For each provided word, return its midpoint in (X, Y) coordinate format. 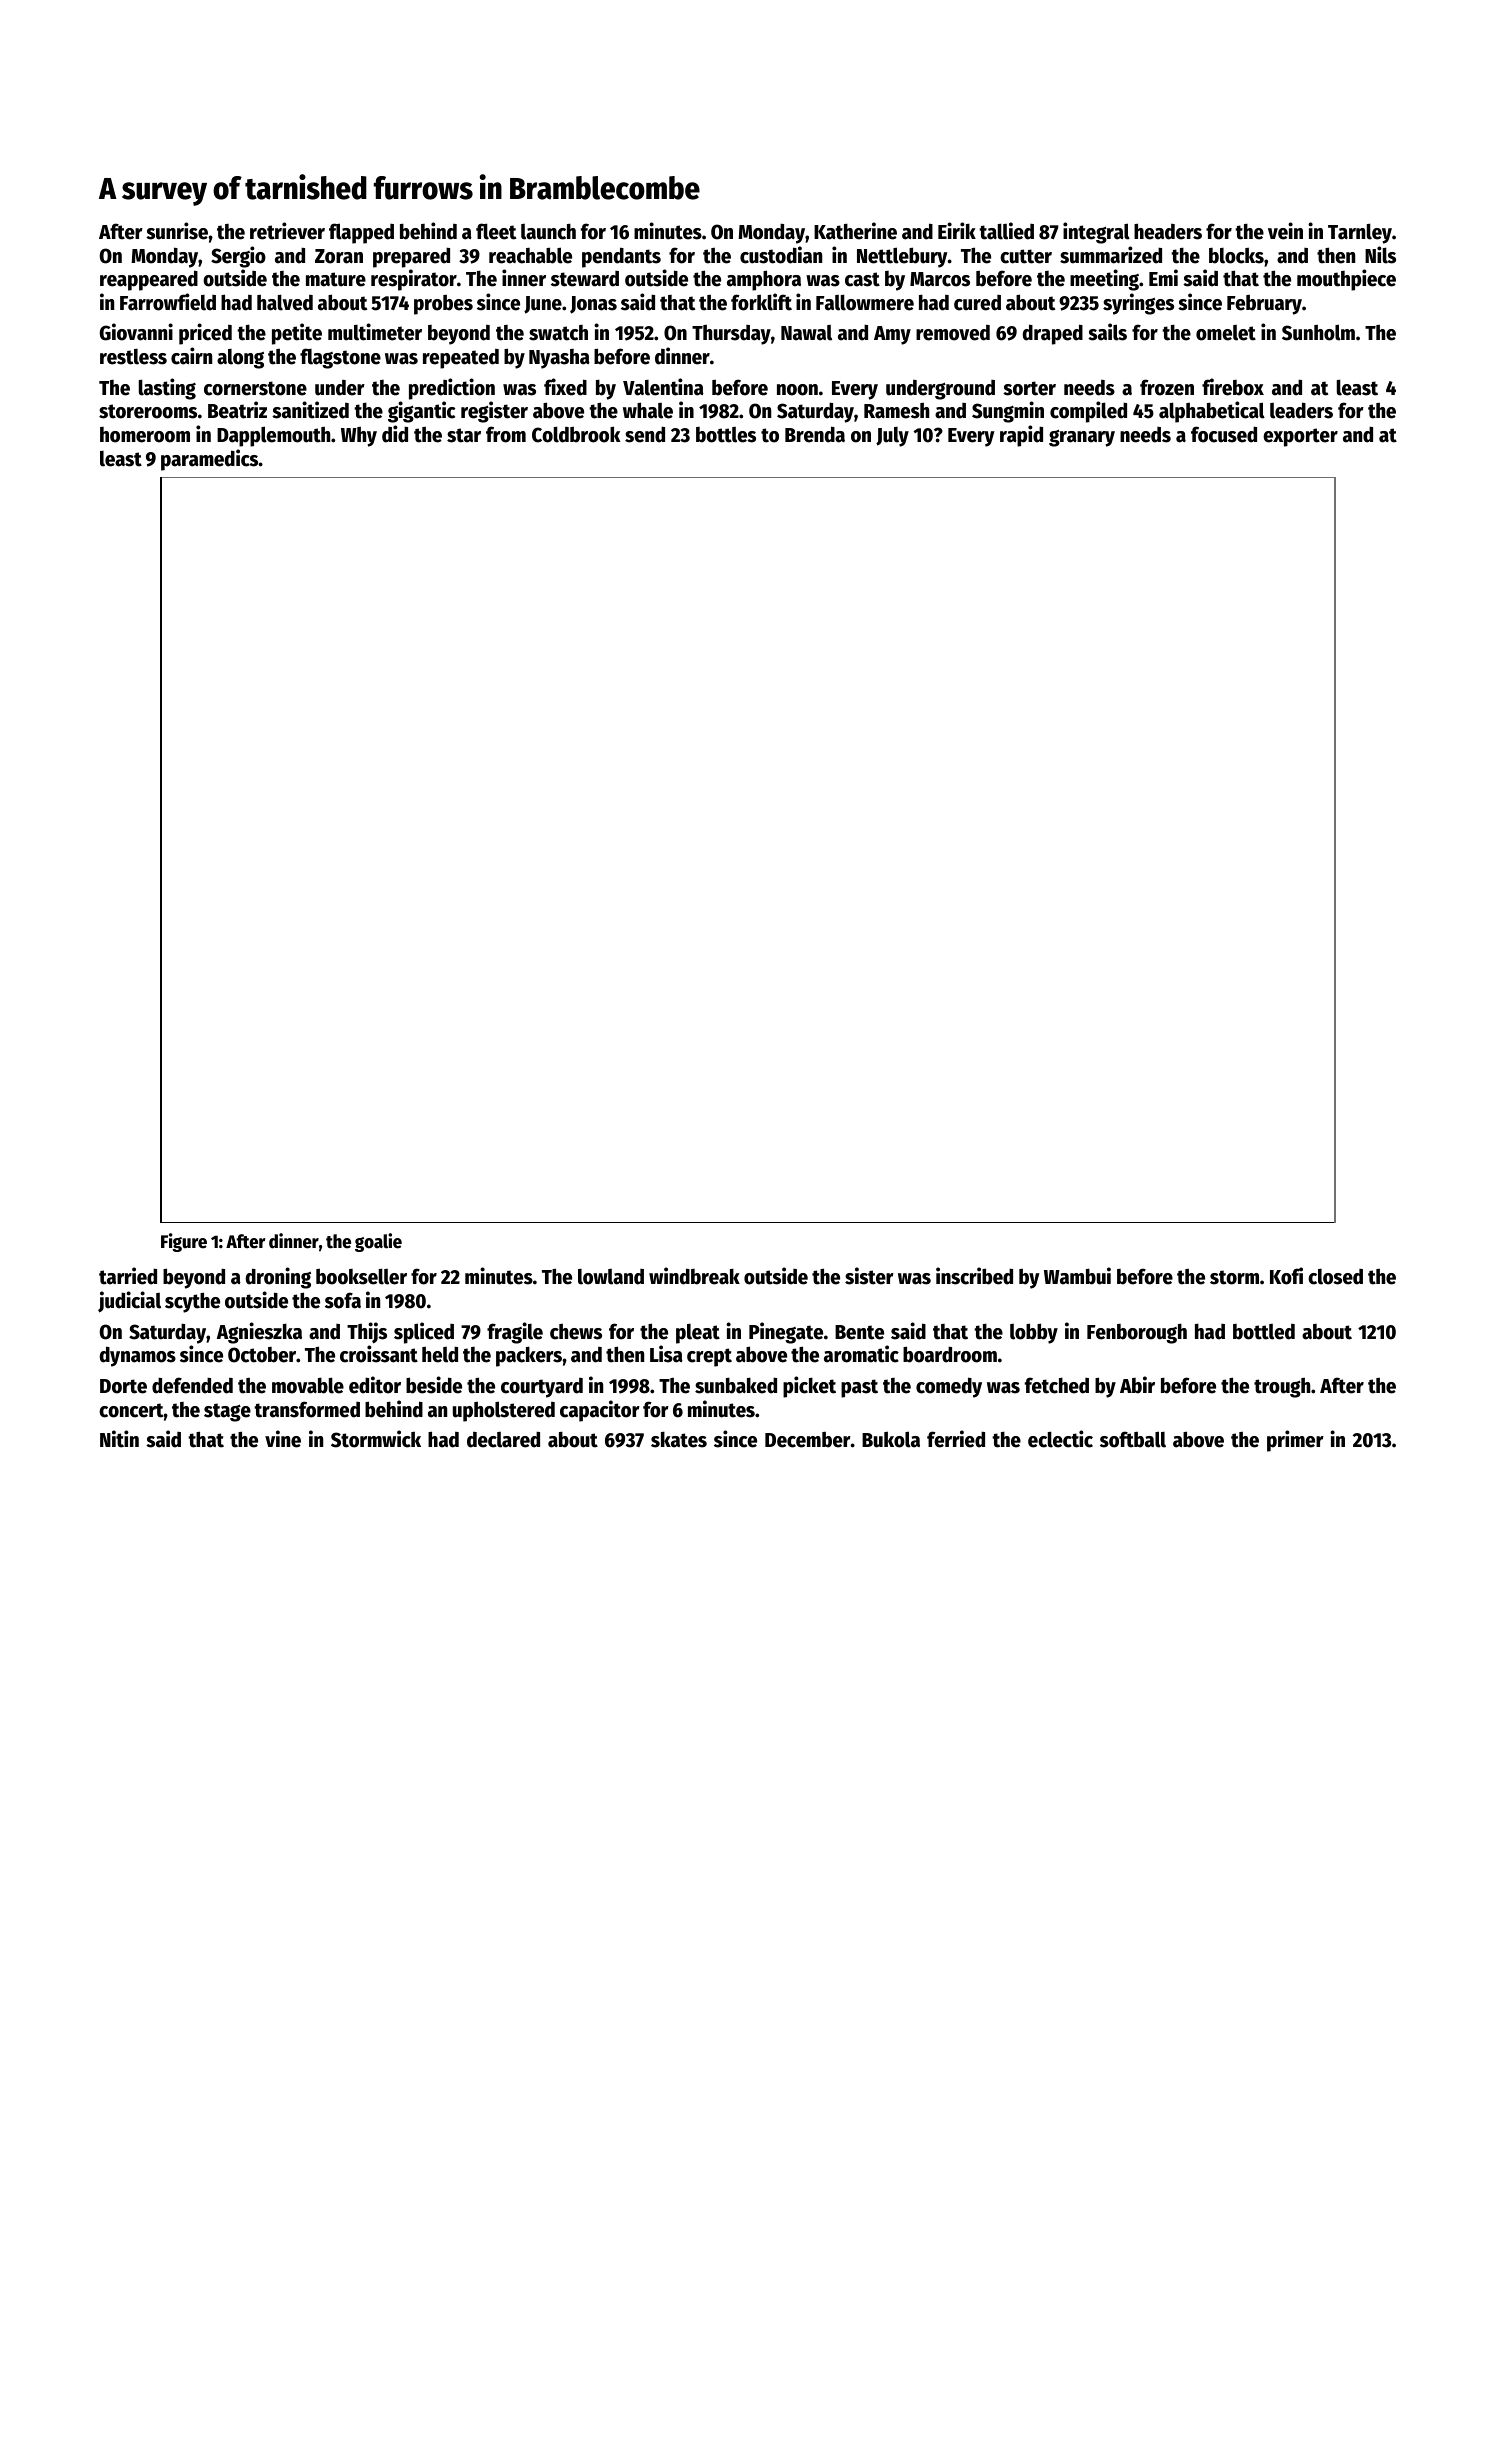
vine (283, 1439)
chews (576, 1331)
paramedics (210, 460)
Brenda (815, 434)
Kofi (1286, 1276)
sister (869, 1276)
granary (1082, 438)
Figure (184, 1242)
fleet (496, 231)
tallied (1006, 231)
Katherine (855, 231)
